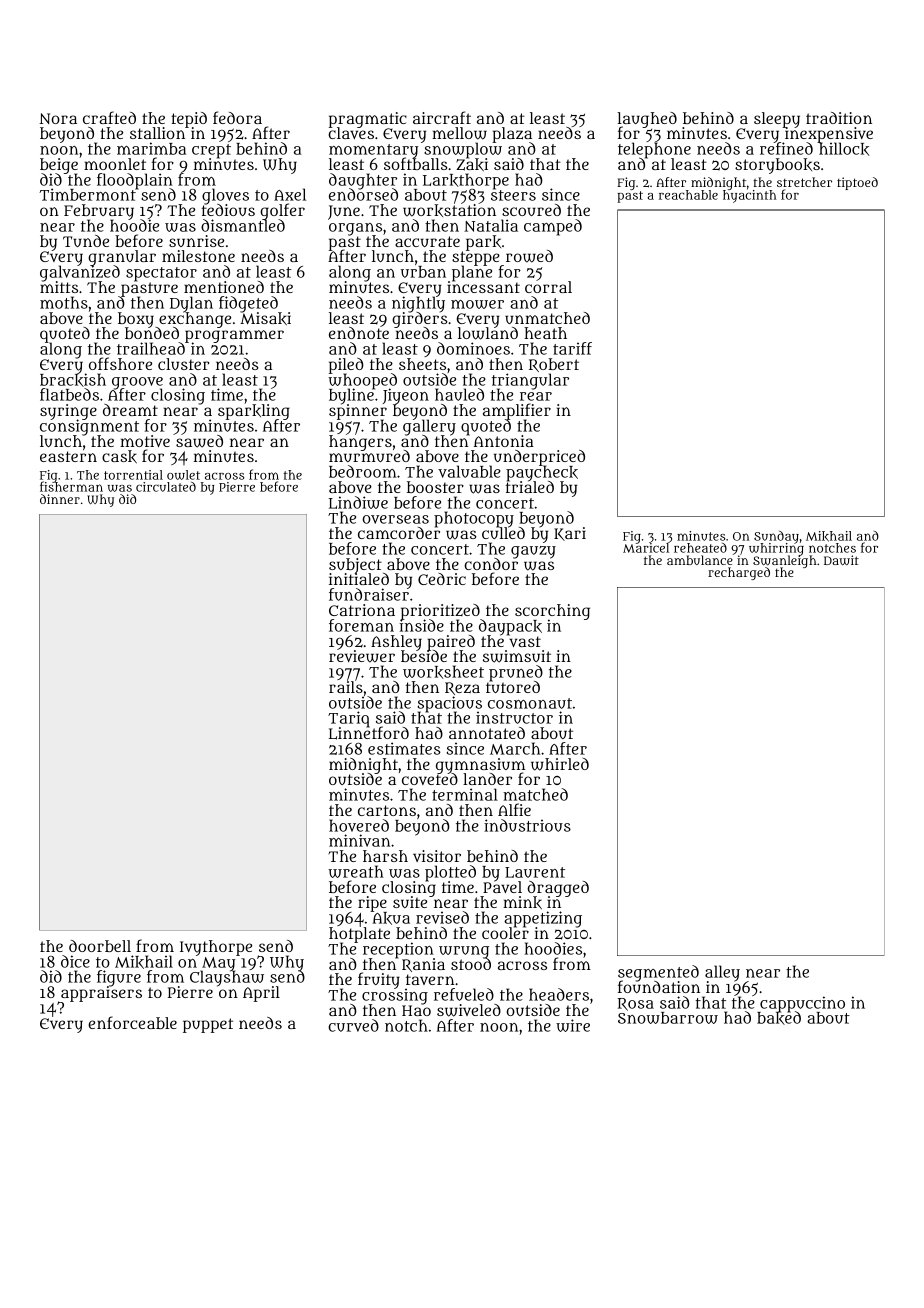 The width and height of the screenshot is (924, 1308). Describe the element at coordinates (59, 287) in the screenshot. I see `mitts` at that location.
